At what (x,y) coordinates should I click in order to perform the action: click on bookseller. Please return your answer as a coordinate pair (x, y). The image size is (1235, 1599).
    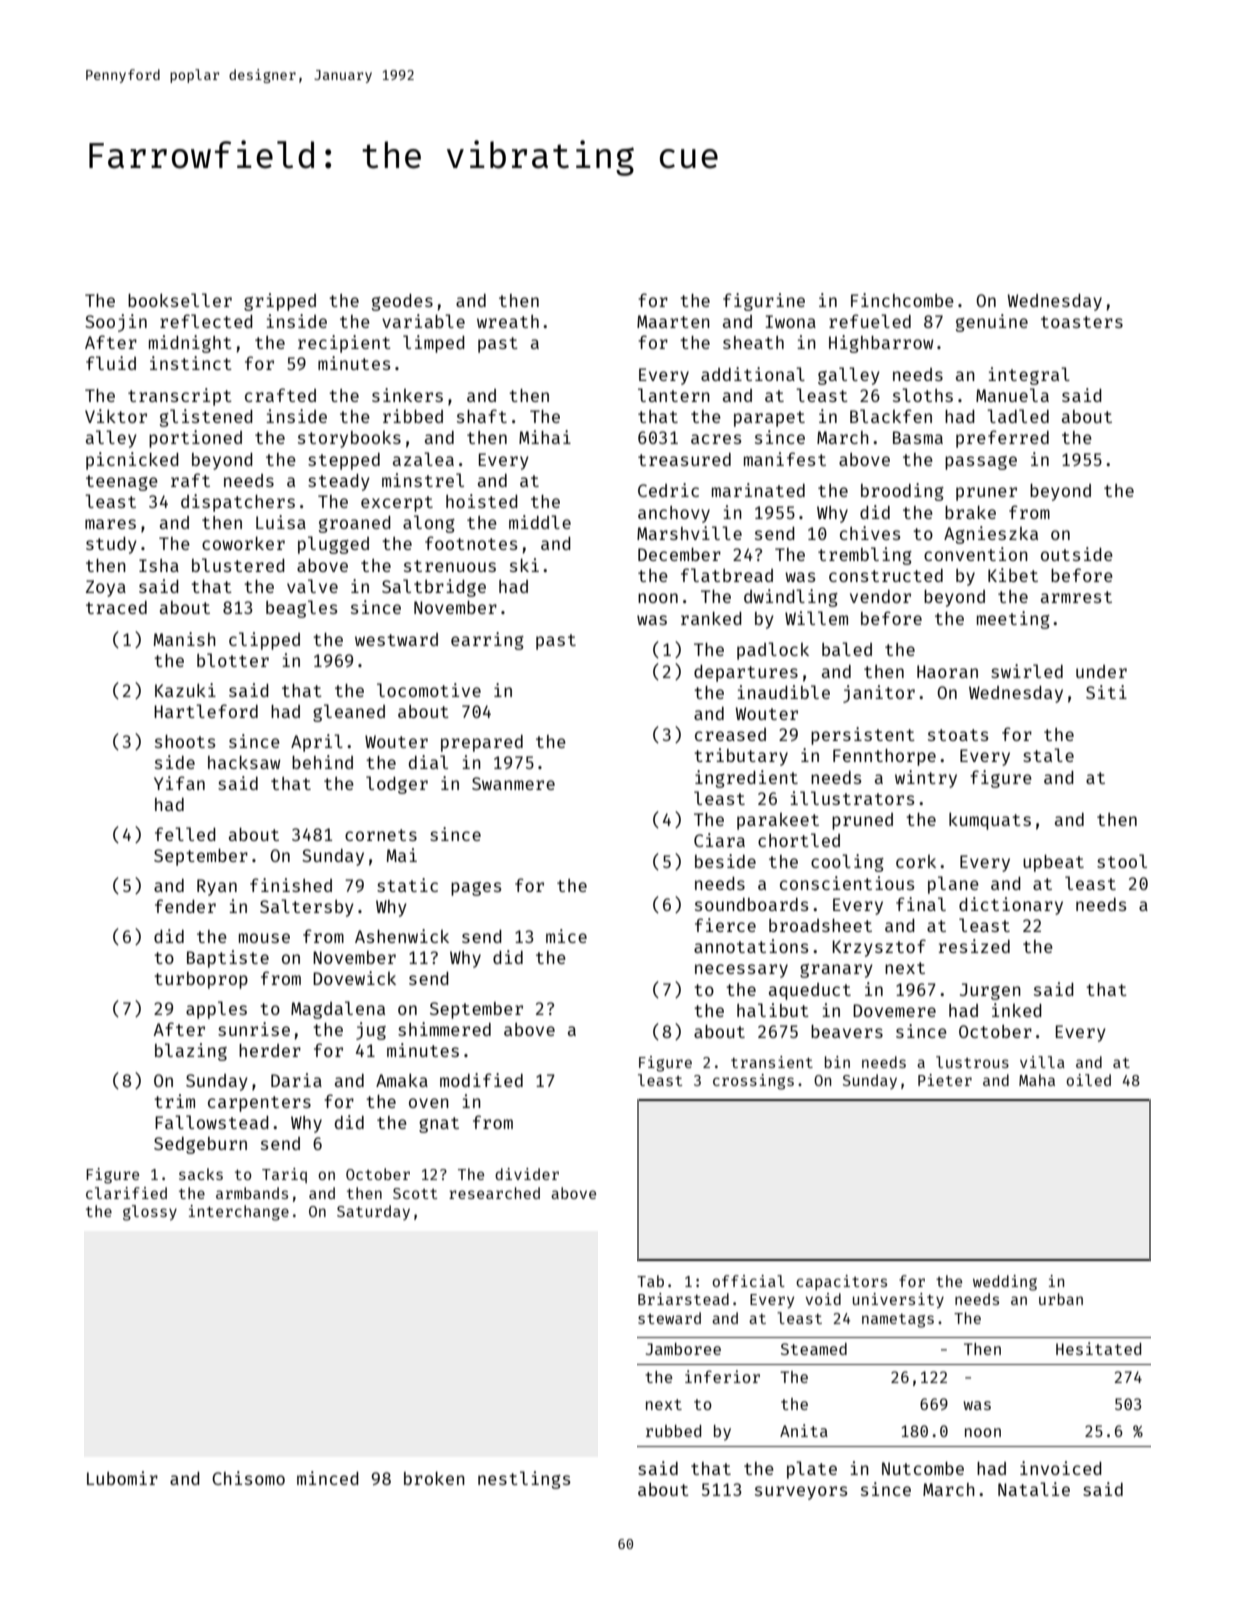
    Looking at the image, I should click on (180, 300).
